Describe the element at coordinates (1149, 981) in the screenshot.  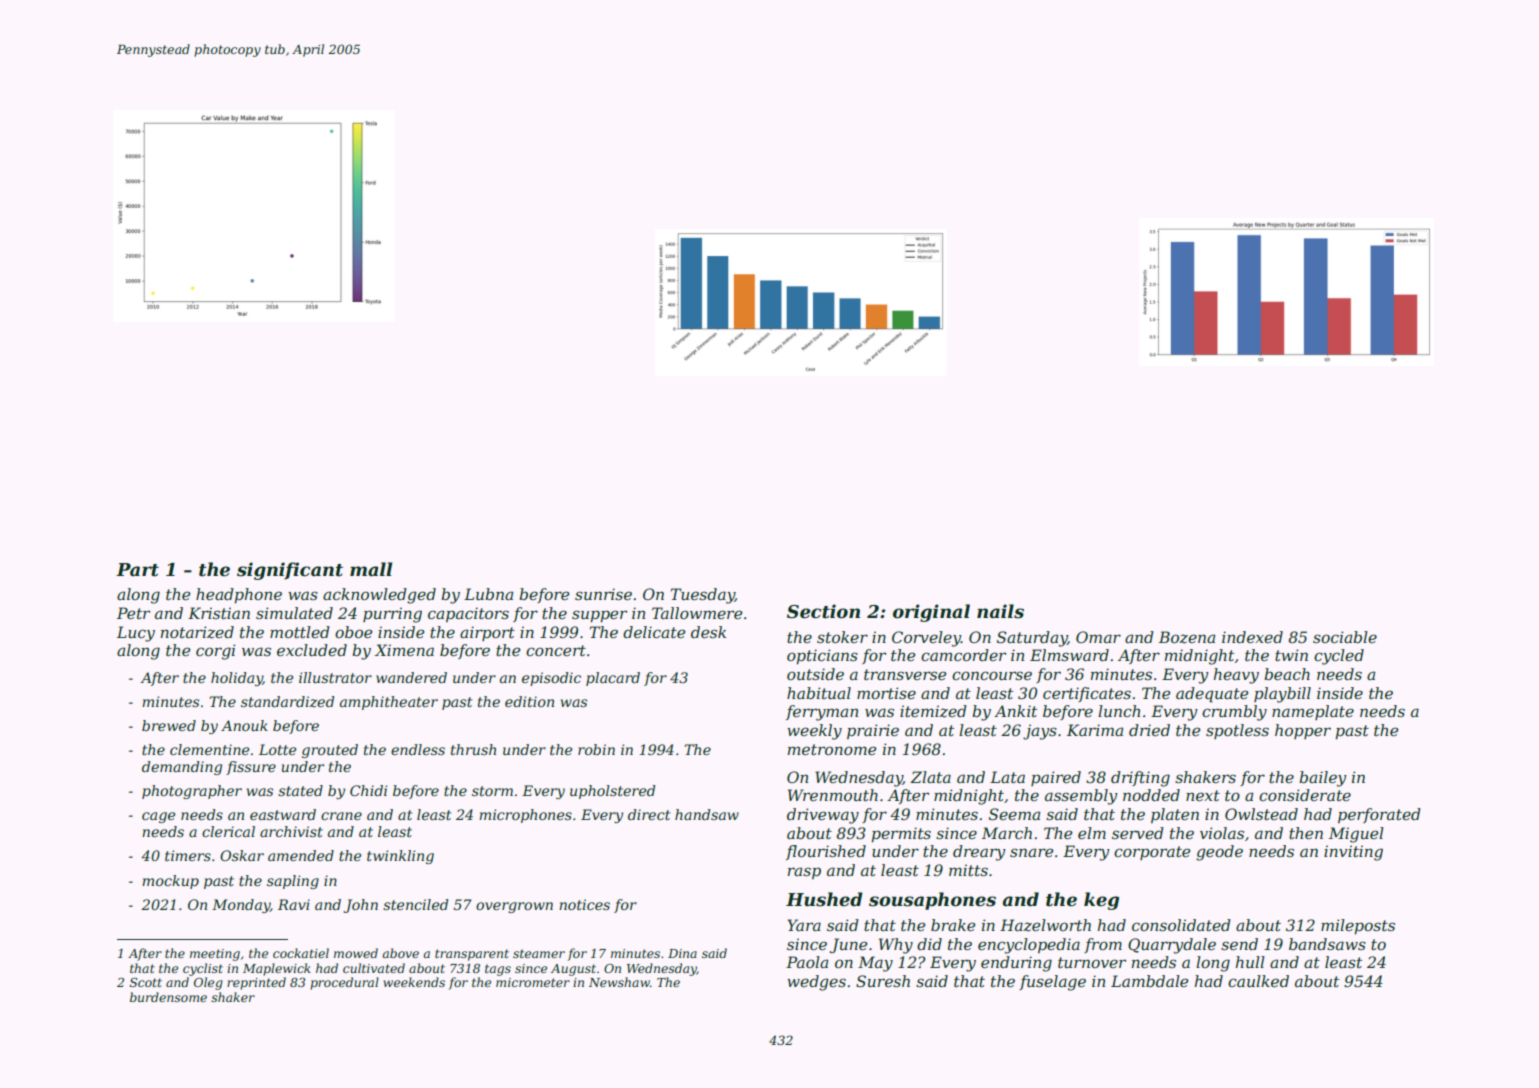
I see `Lambdale` at that location.
